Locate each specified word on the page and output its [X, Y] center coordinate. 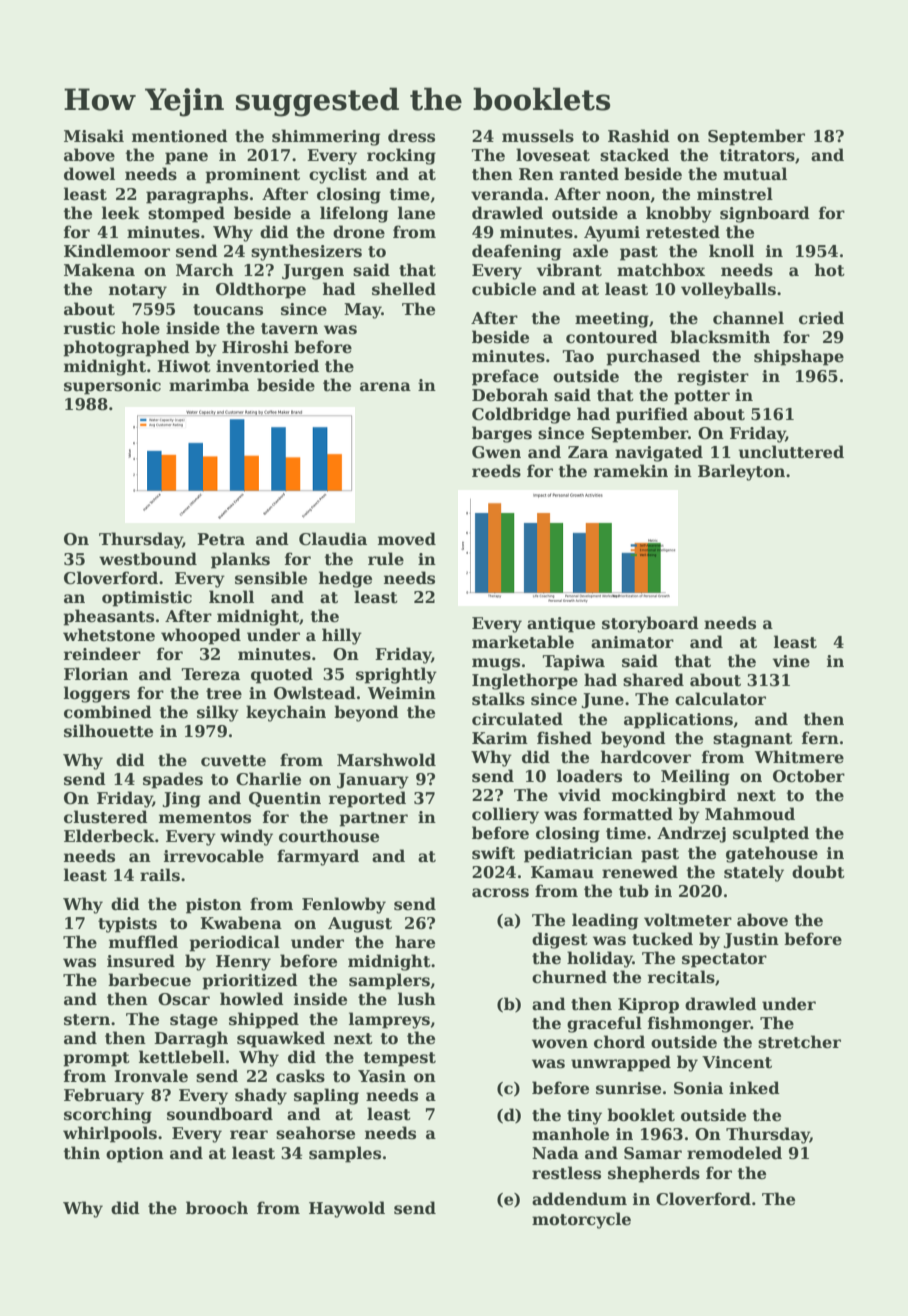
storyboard [650, 624]
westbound [148, 559]
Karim [500, 738]
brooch [217, 1208]
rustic [89, 328]
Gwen [496, 452]
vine [791, 661]
